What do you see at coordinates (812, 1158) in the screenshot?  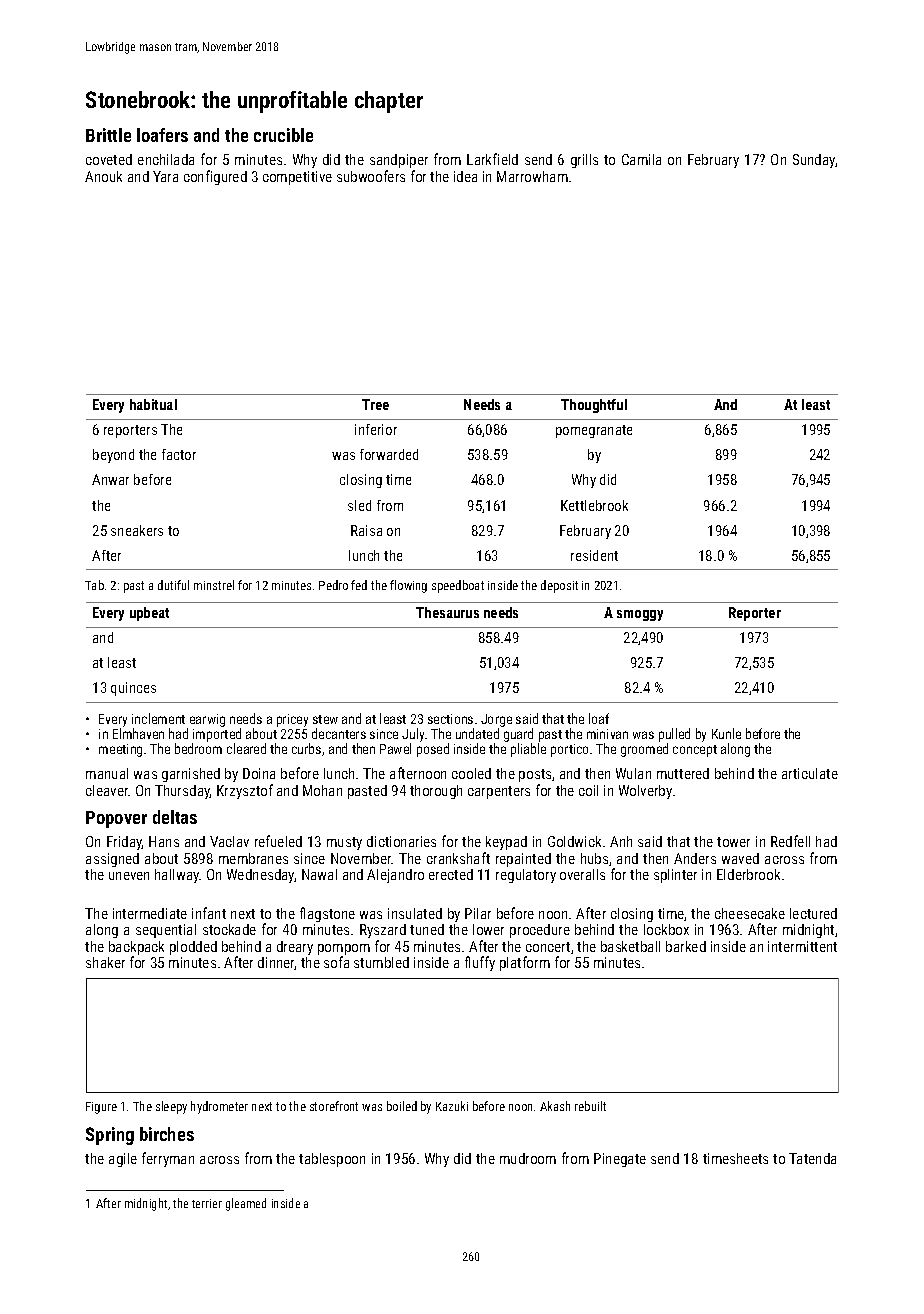 I see `Tatenda` at bounding box center [812, 1158].
